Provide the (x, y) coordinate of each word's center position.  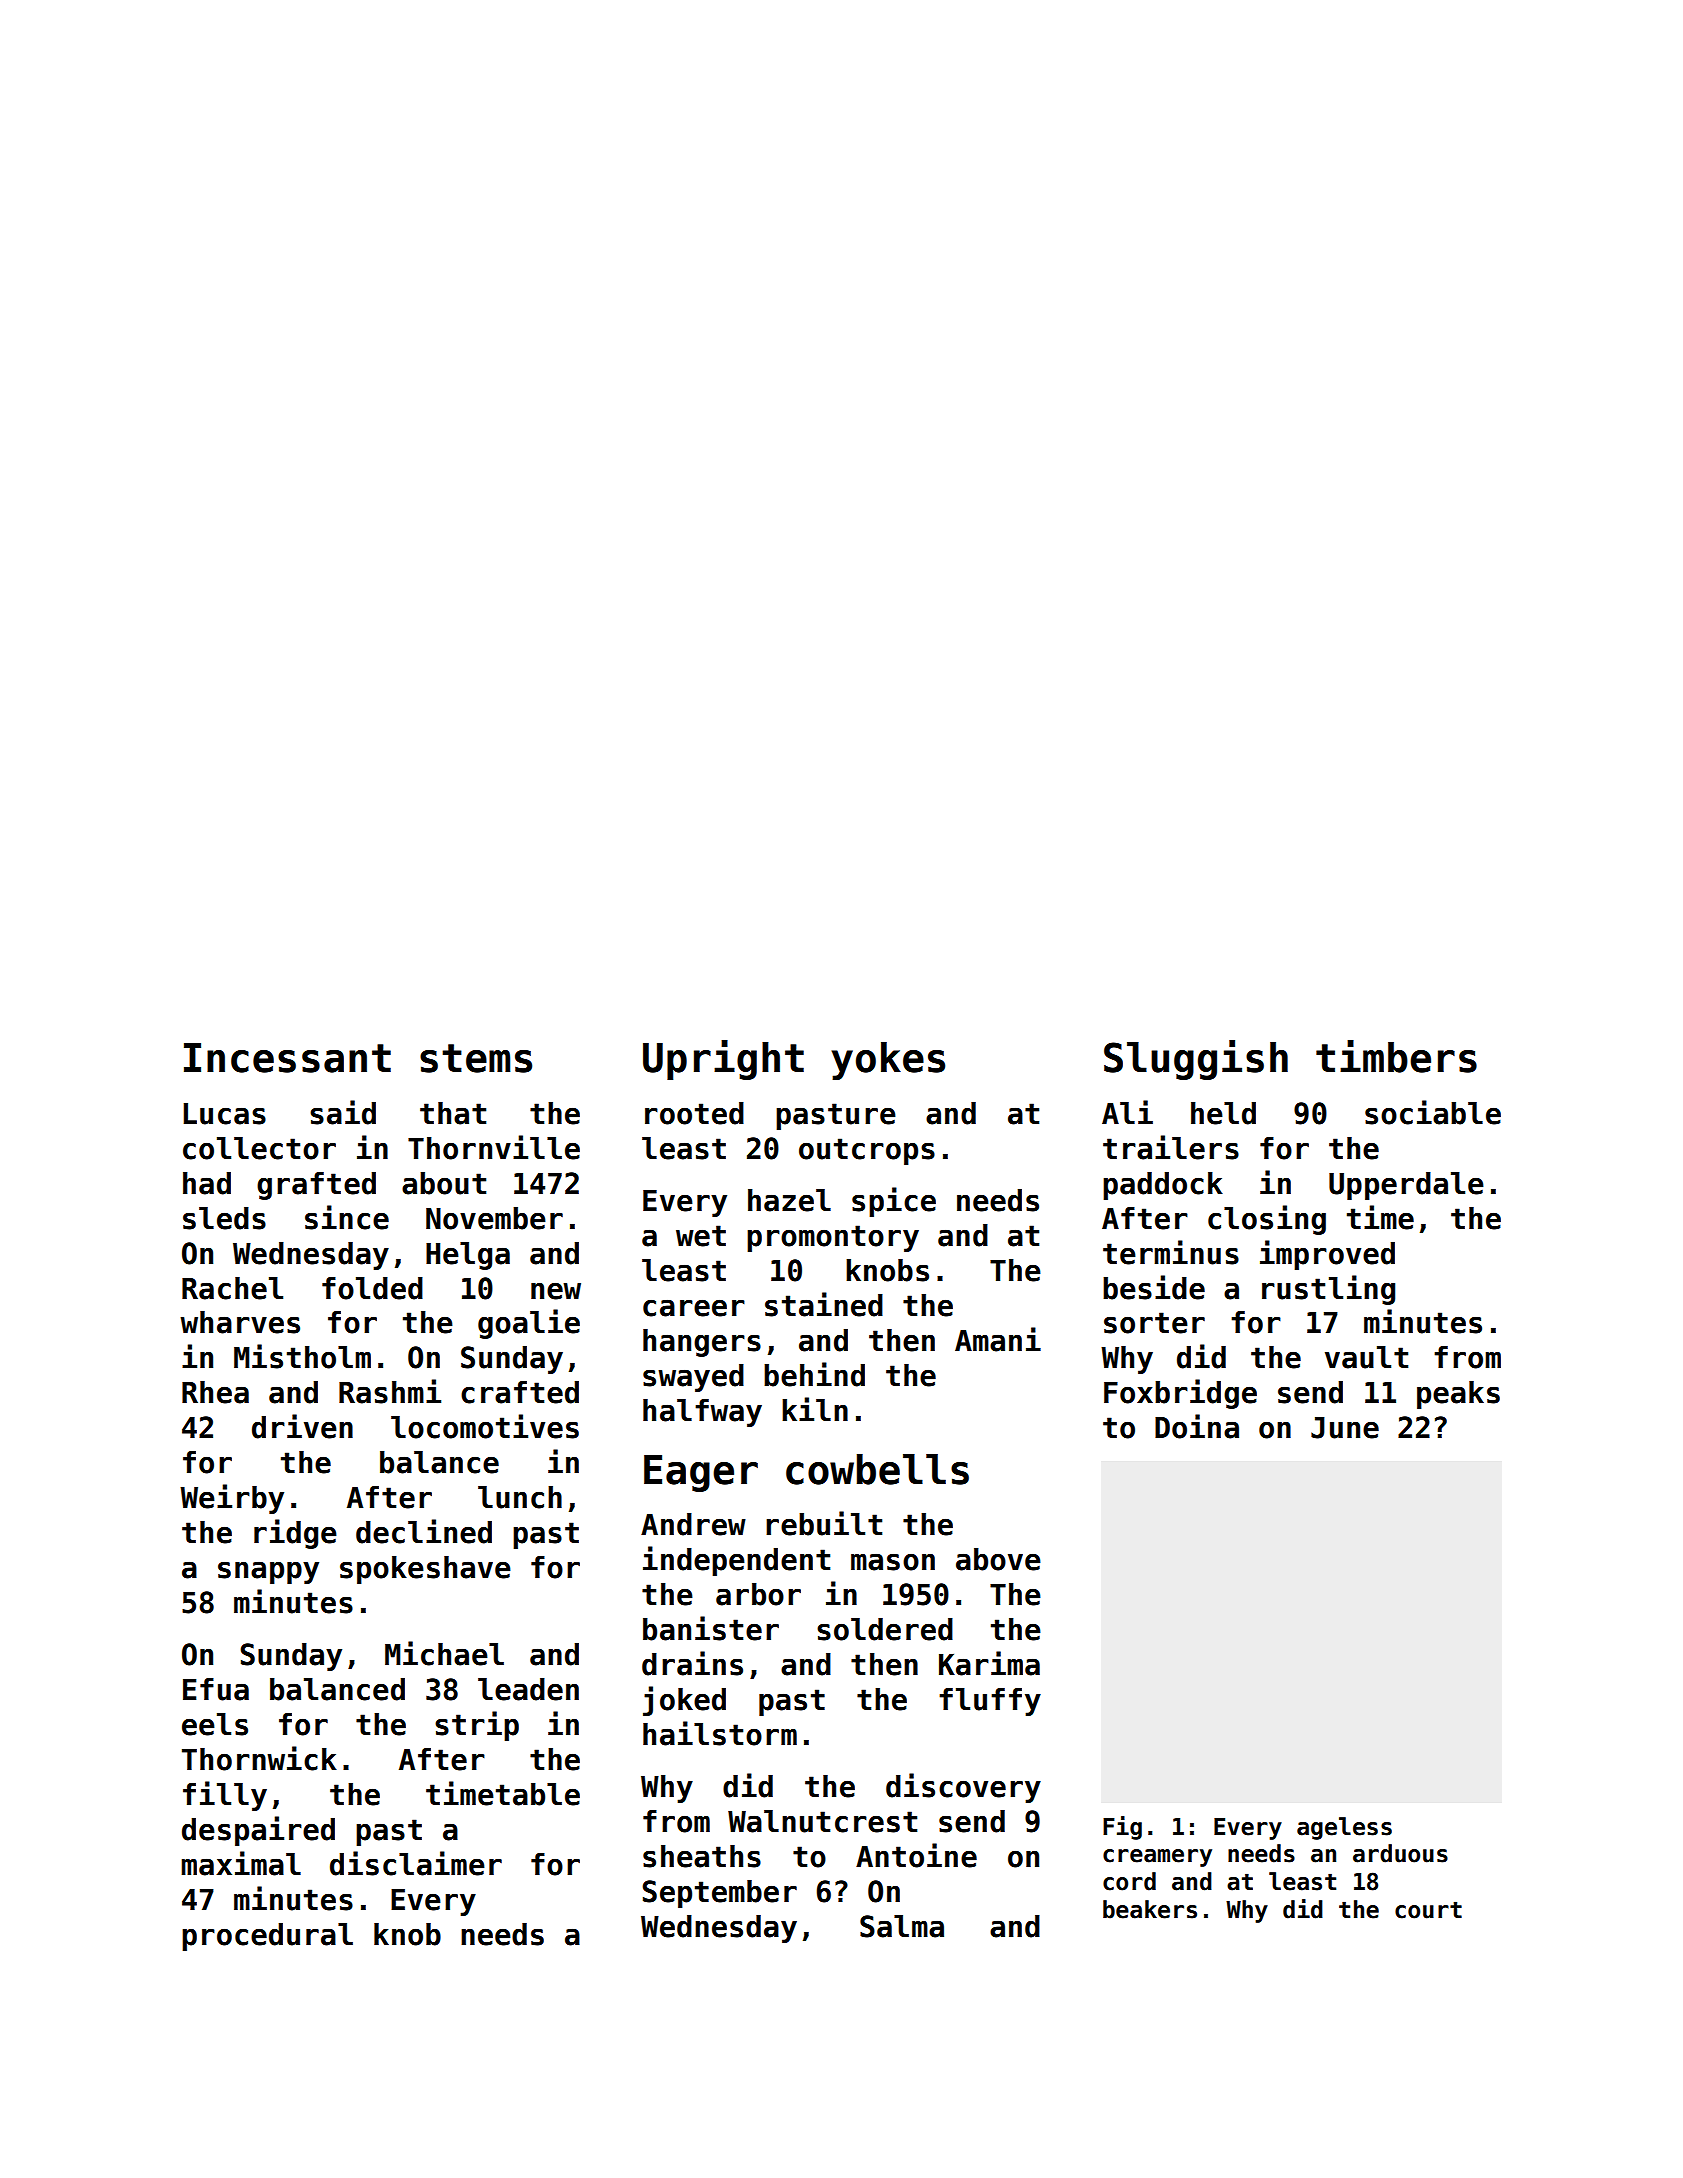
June (1345, 1428)
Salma (902, 1926)
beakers (1150, 1909)
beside (1154, 1287)
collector (259, 1148)
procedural (267, 1937)
